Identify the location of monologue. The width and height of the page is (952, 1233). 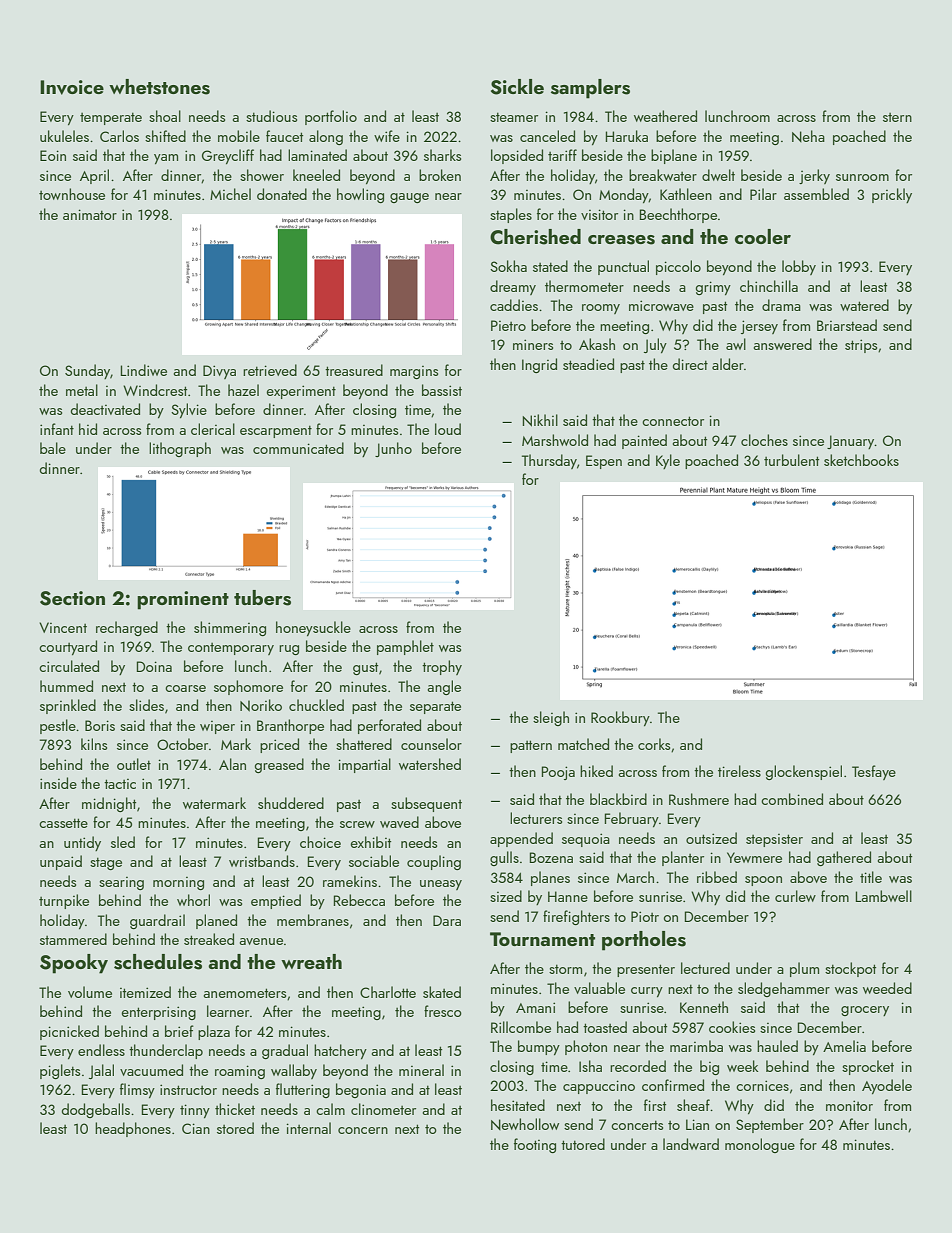
(760, 1145).
